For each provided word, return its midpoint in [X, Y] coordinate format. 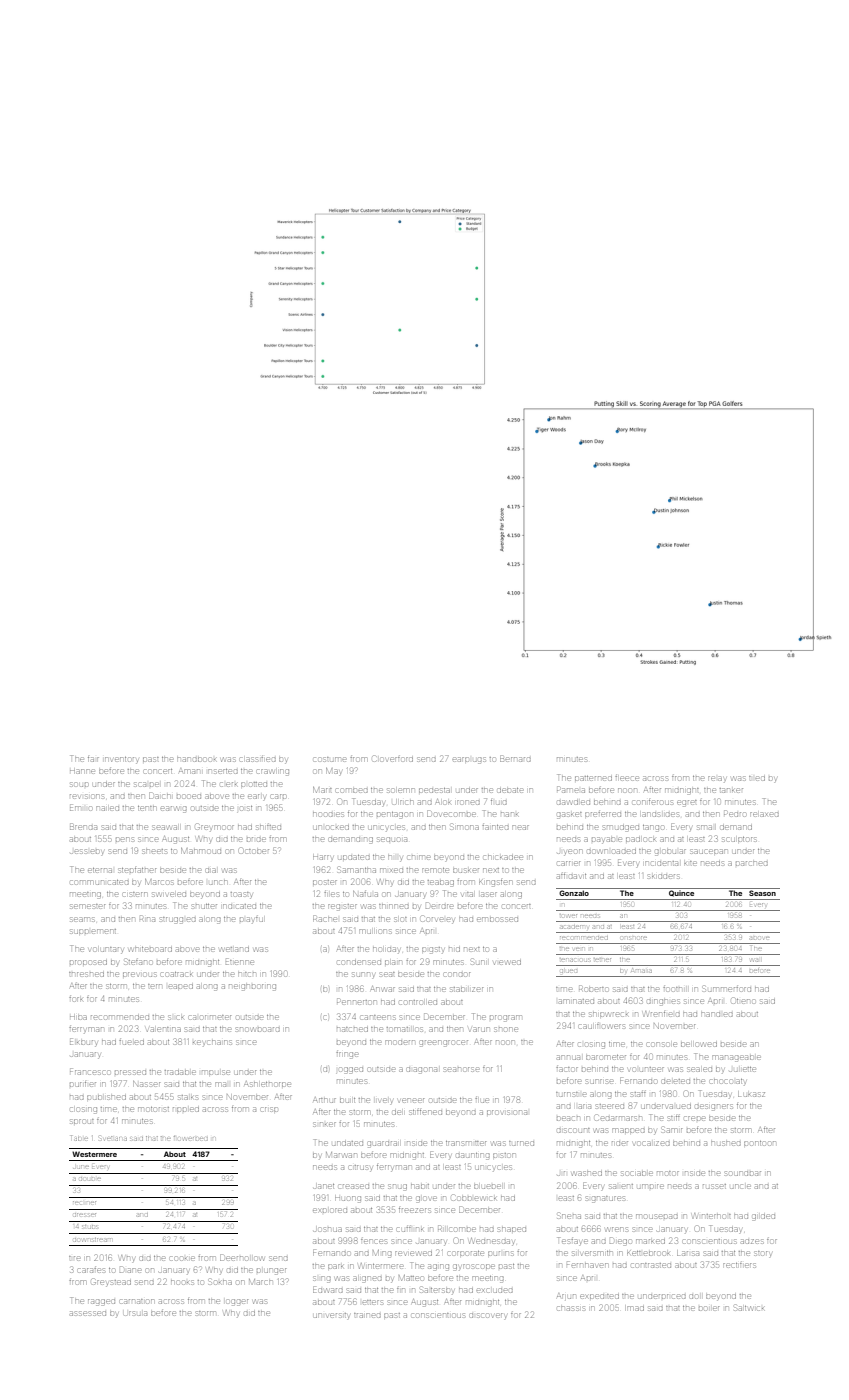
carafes [91, 1270]
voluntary [106, 950]
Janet [324, 1186]
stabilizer [466, 989]
